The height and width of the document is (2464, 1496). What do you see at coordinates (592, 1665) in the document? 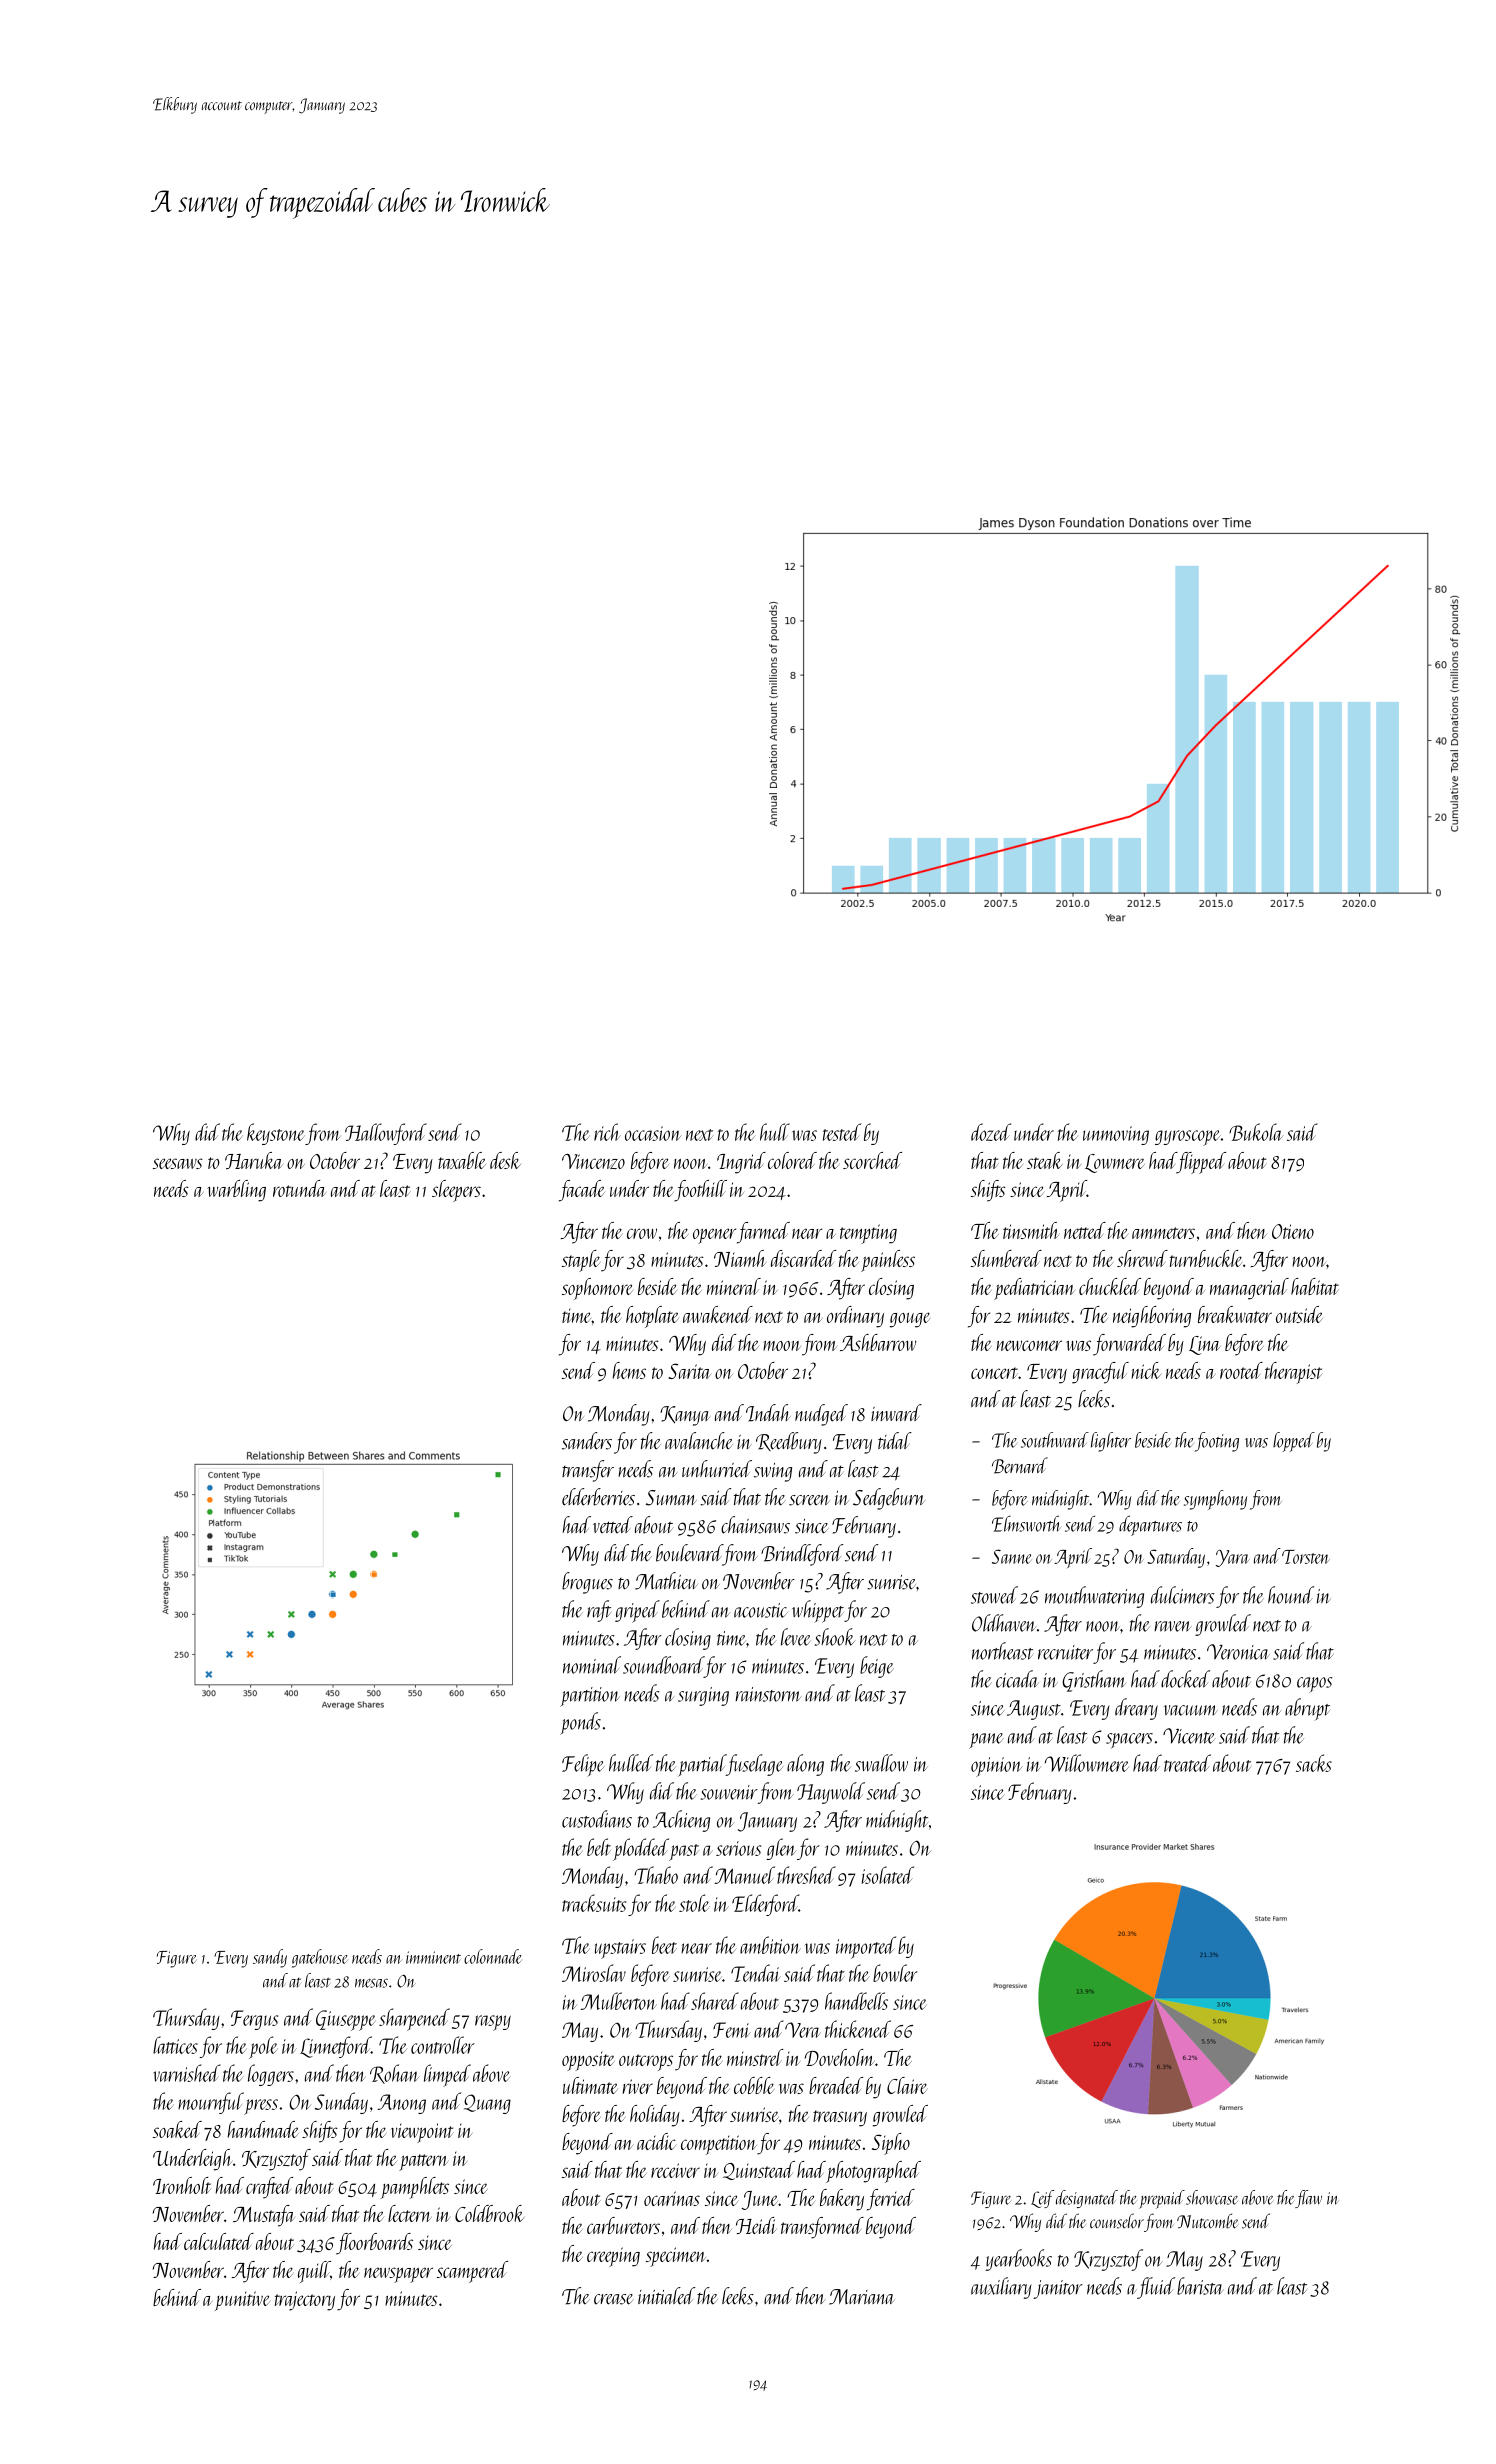
I see `nominal` at bounding box center [592, 1665].
